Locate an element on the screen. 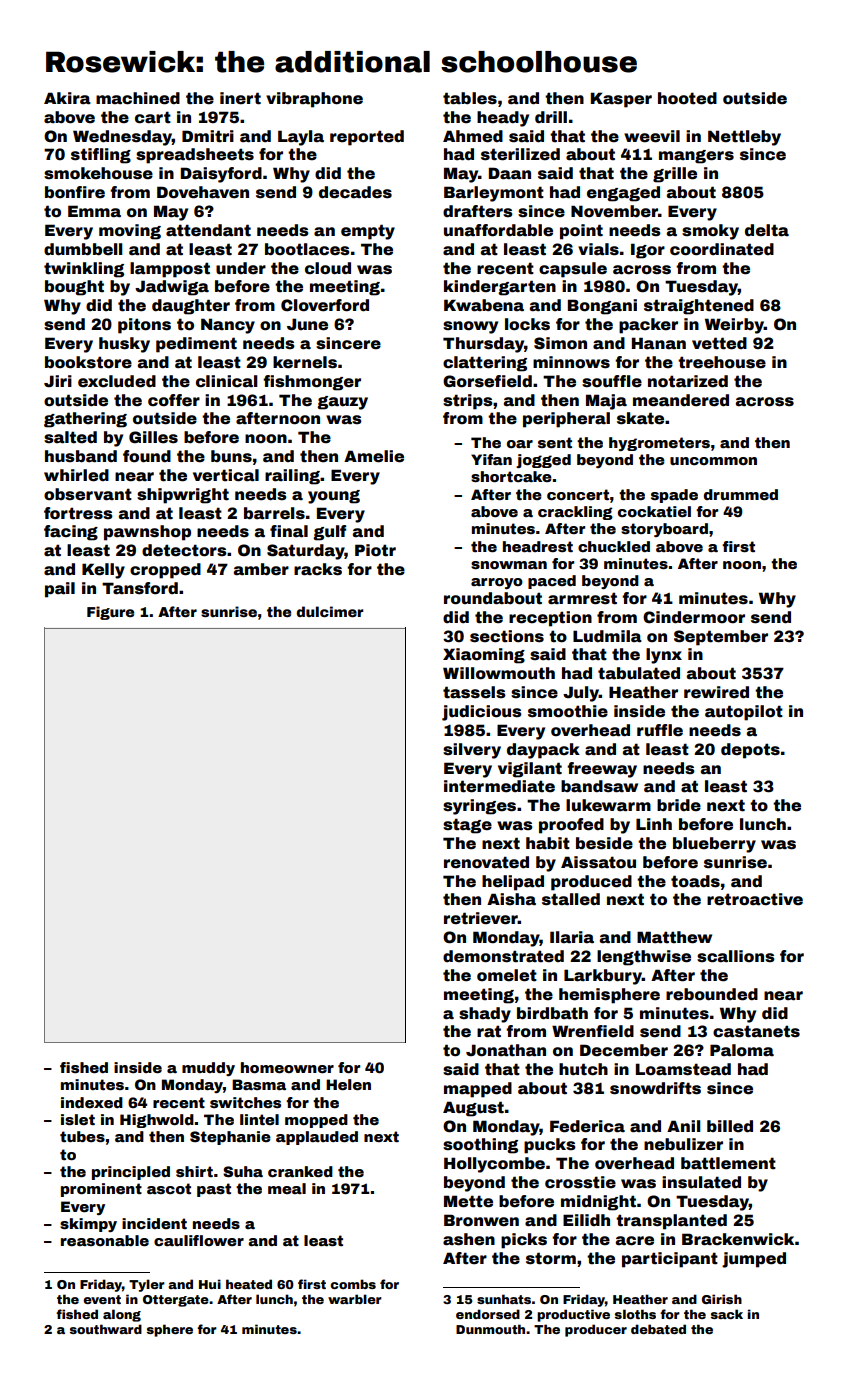 This screenshot has height=1400, width=849. warbler is located at coordinates (355, 1299).
